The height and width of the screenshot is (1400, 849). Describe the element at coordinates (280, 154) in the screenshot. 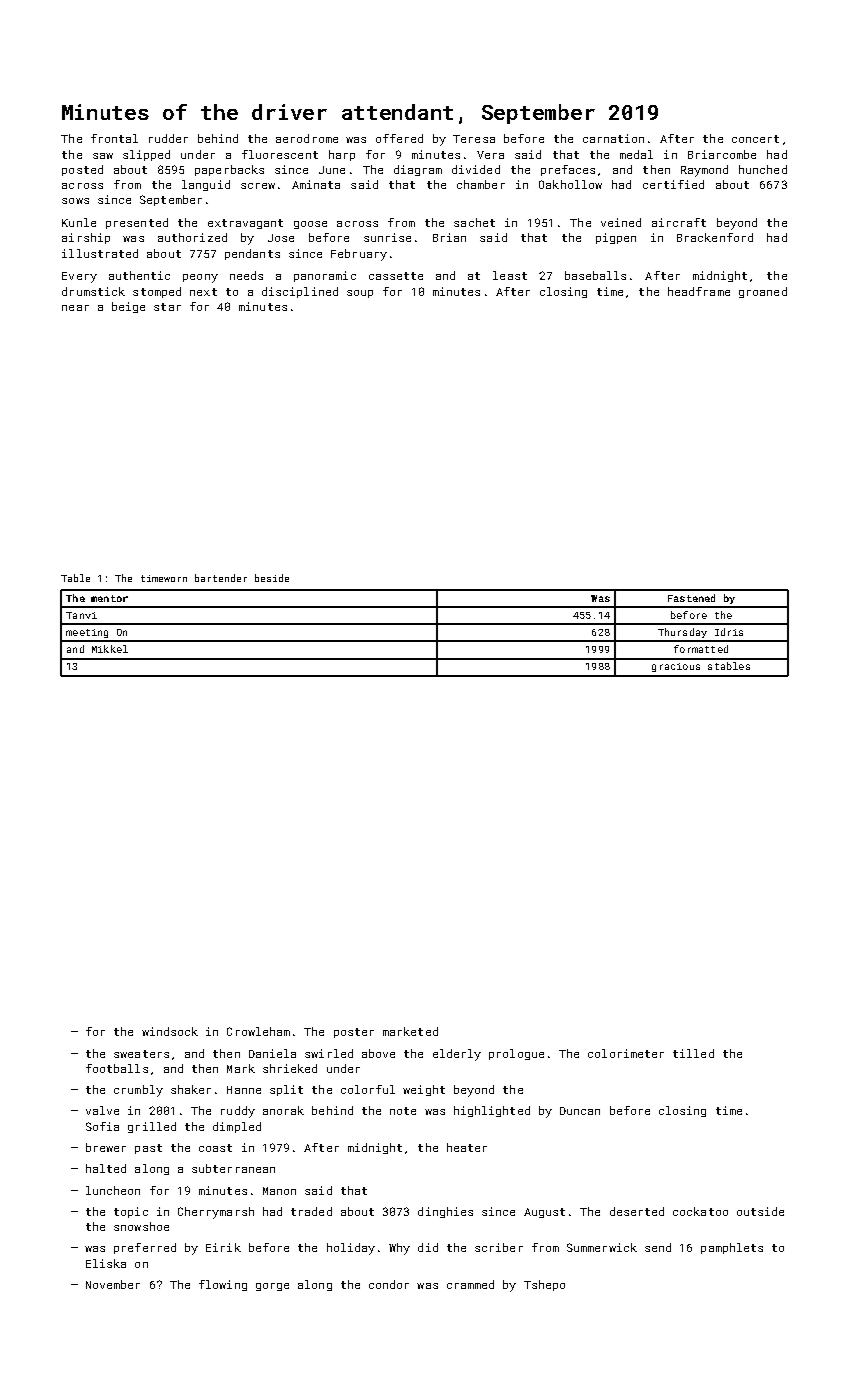

I see `fluorescent` at that location.
